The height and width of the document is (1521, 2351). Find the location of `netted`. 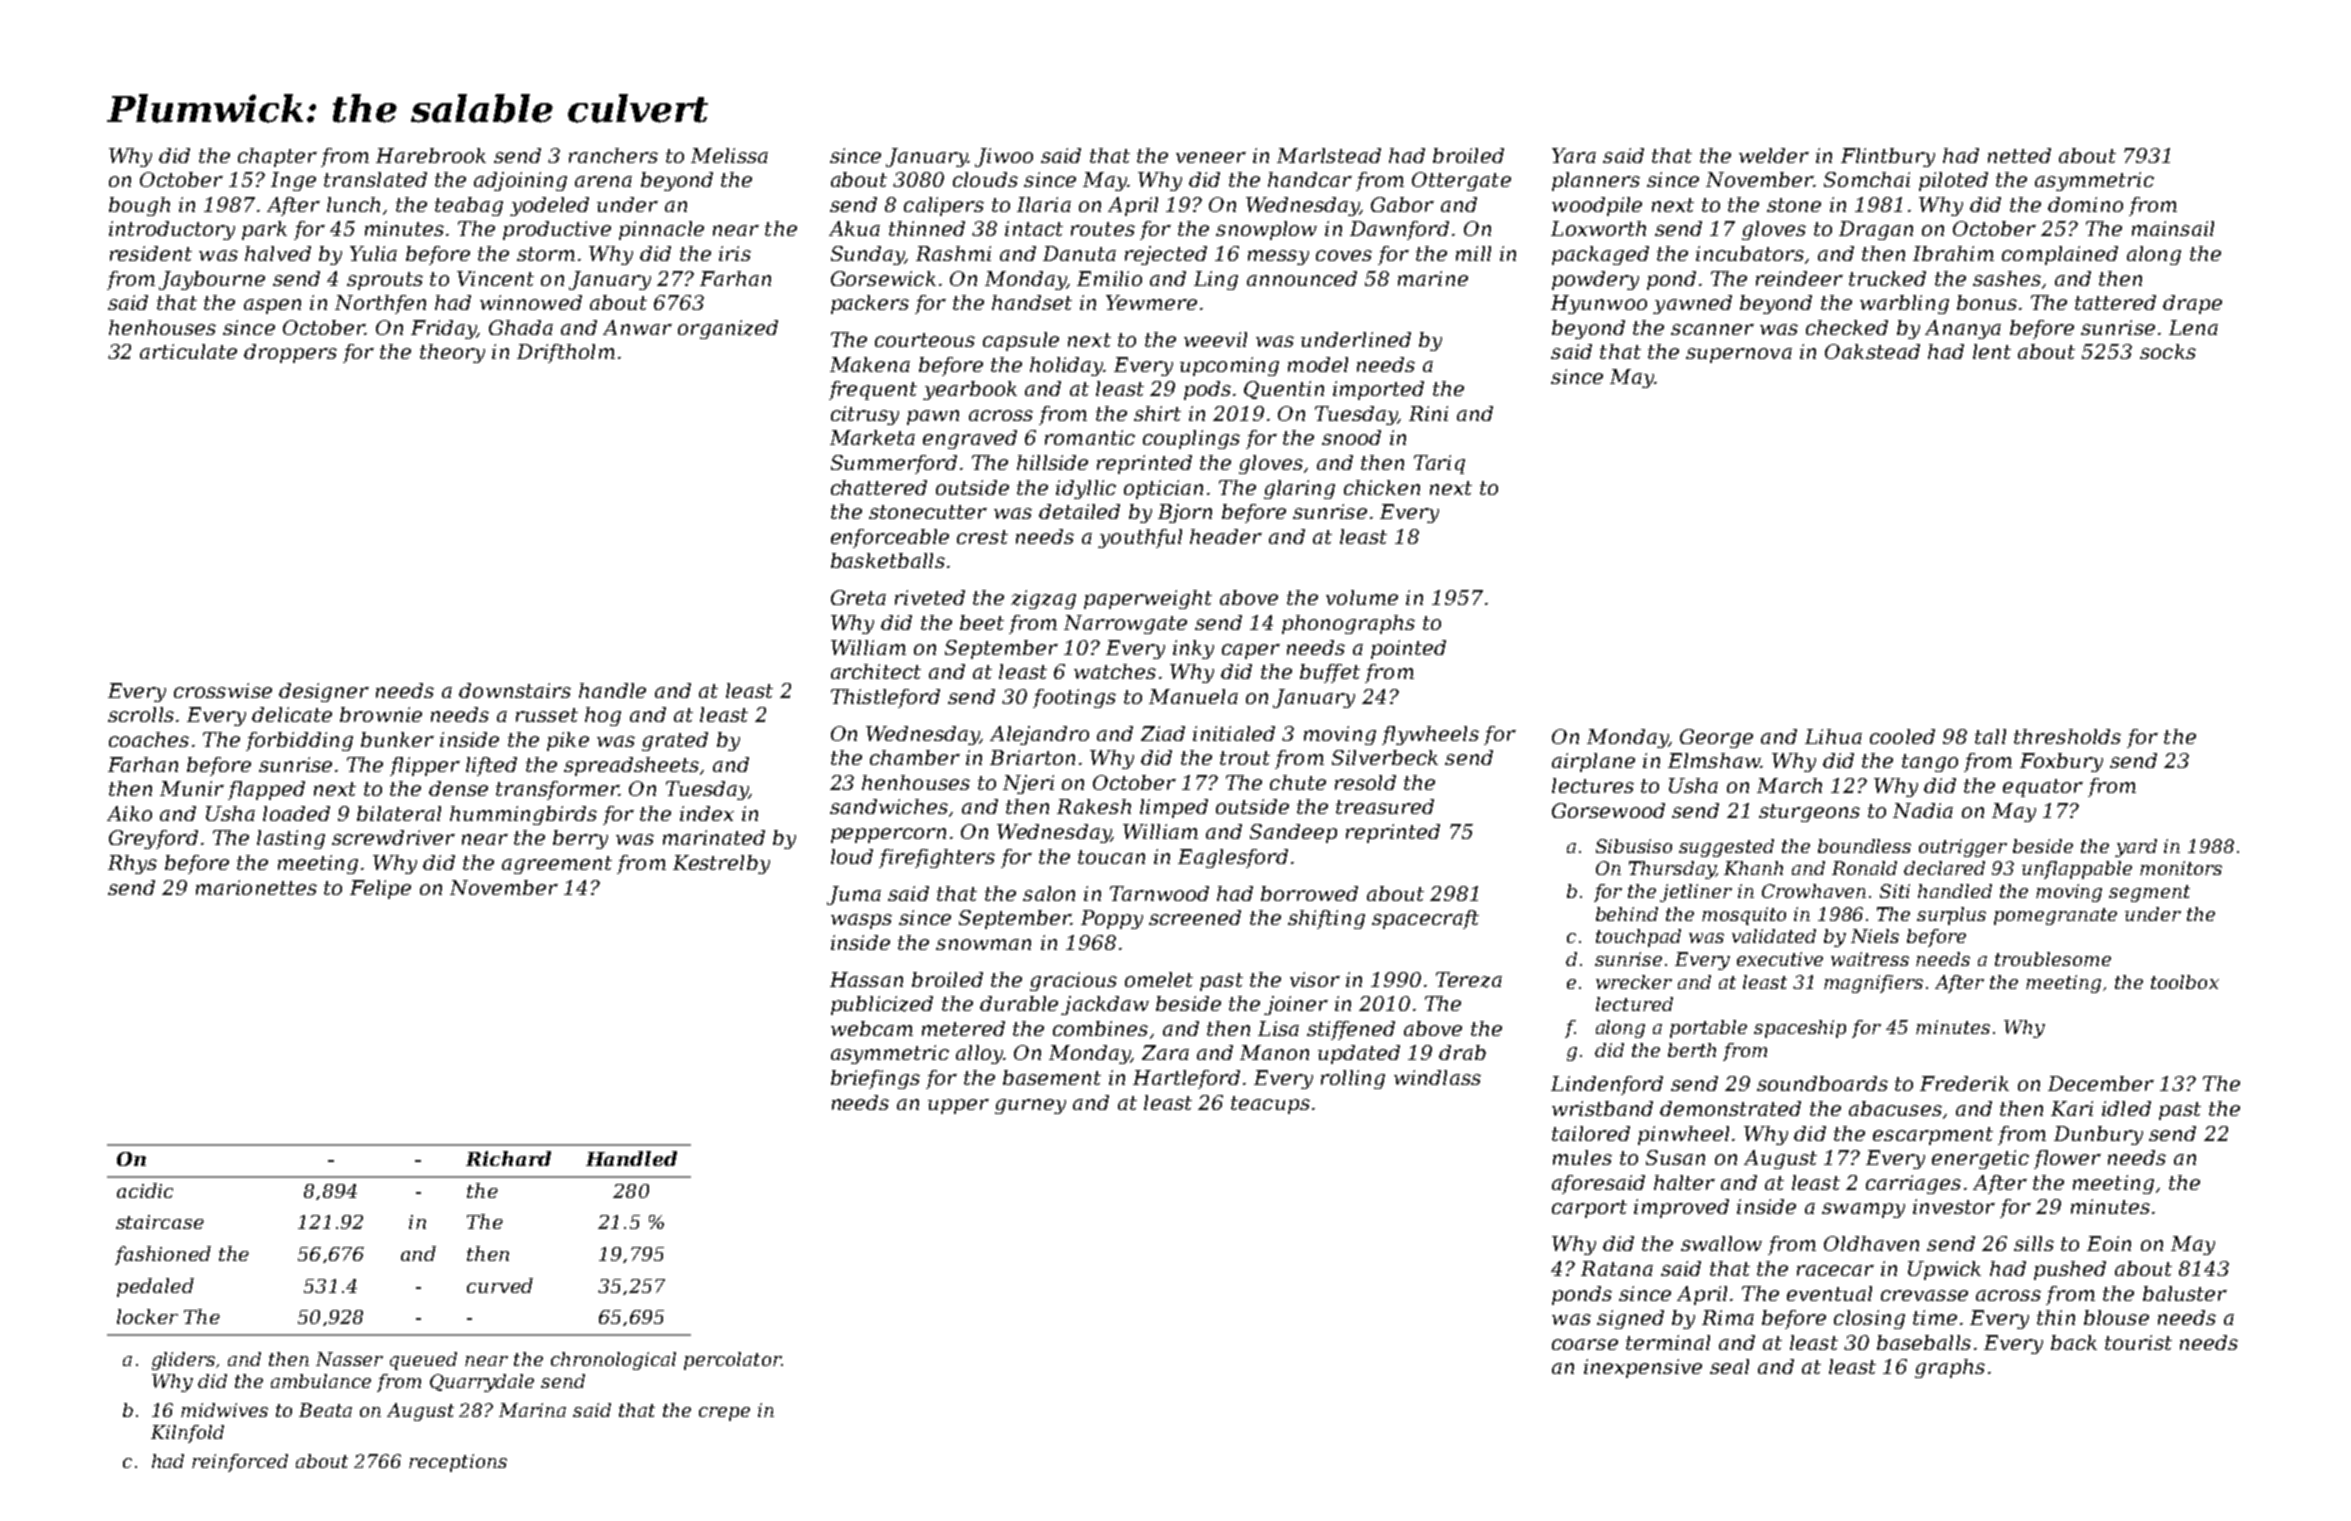

netted is located at coordinates (2019, 155).
